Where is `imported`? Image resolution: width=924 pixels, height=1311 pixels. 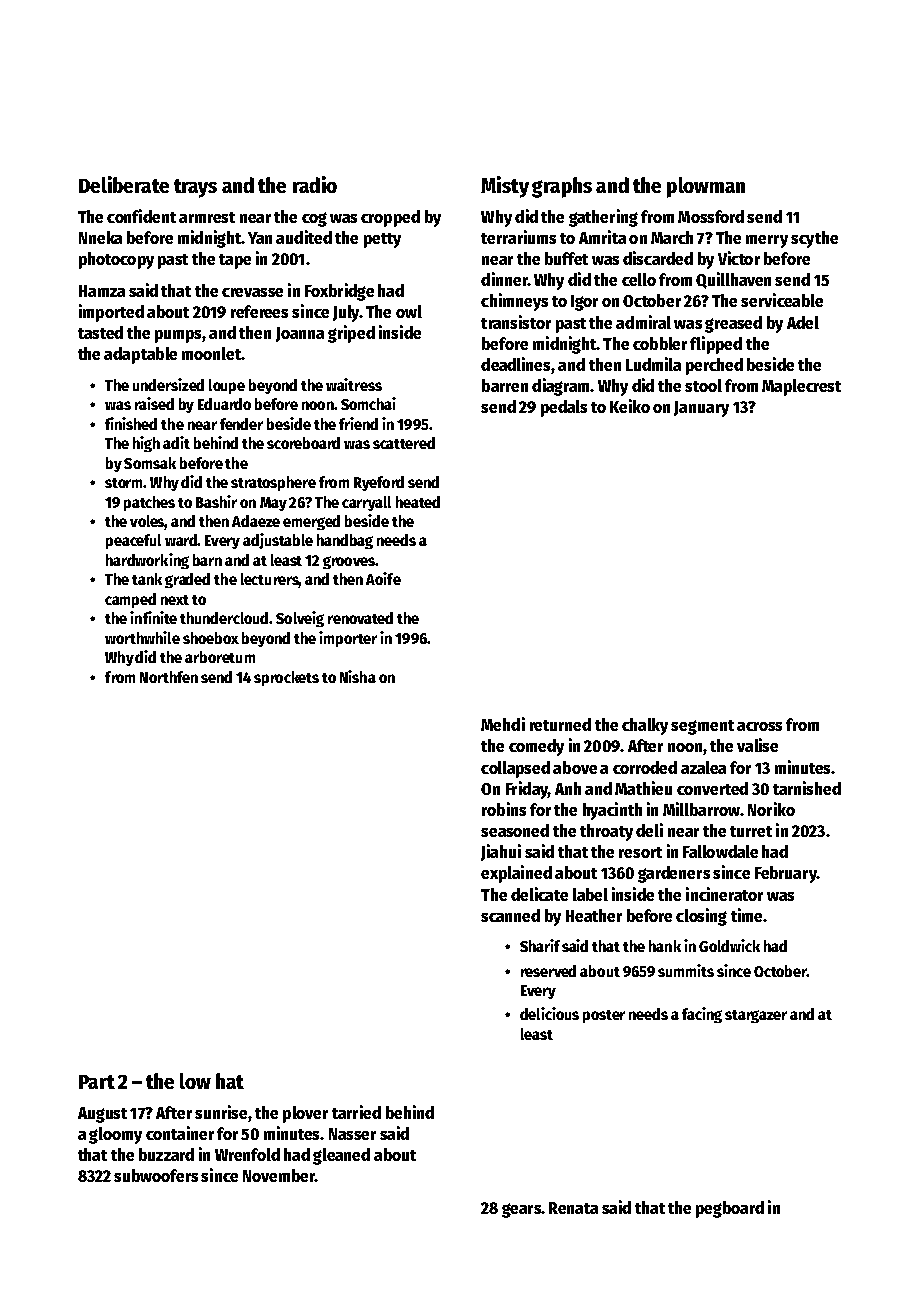
imported is located at coordinates (111, 313).
